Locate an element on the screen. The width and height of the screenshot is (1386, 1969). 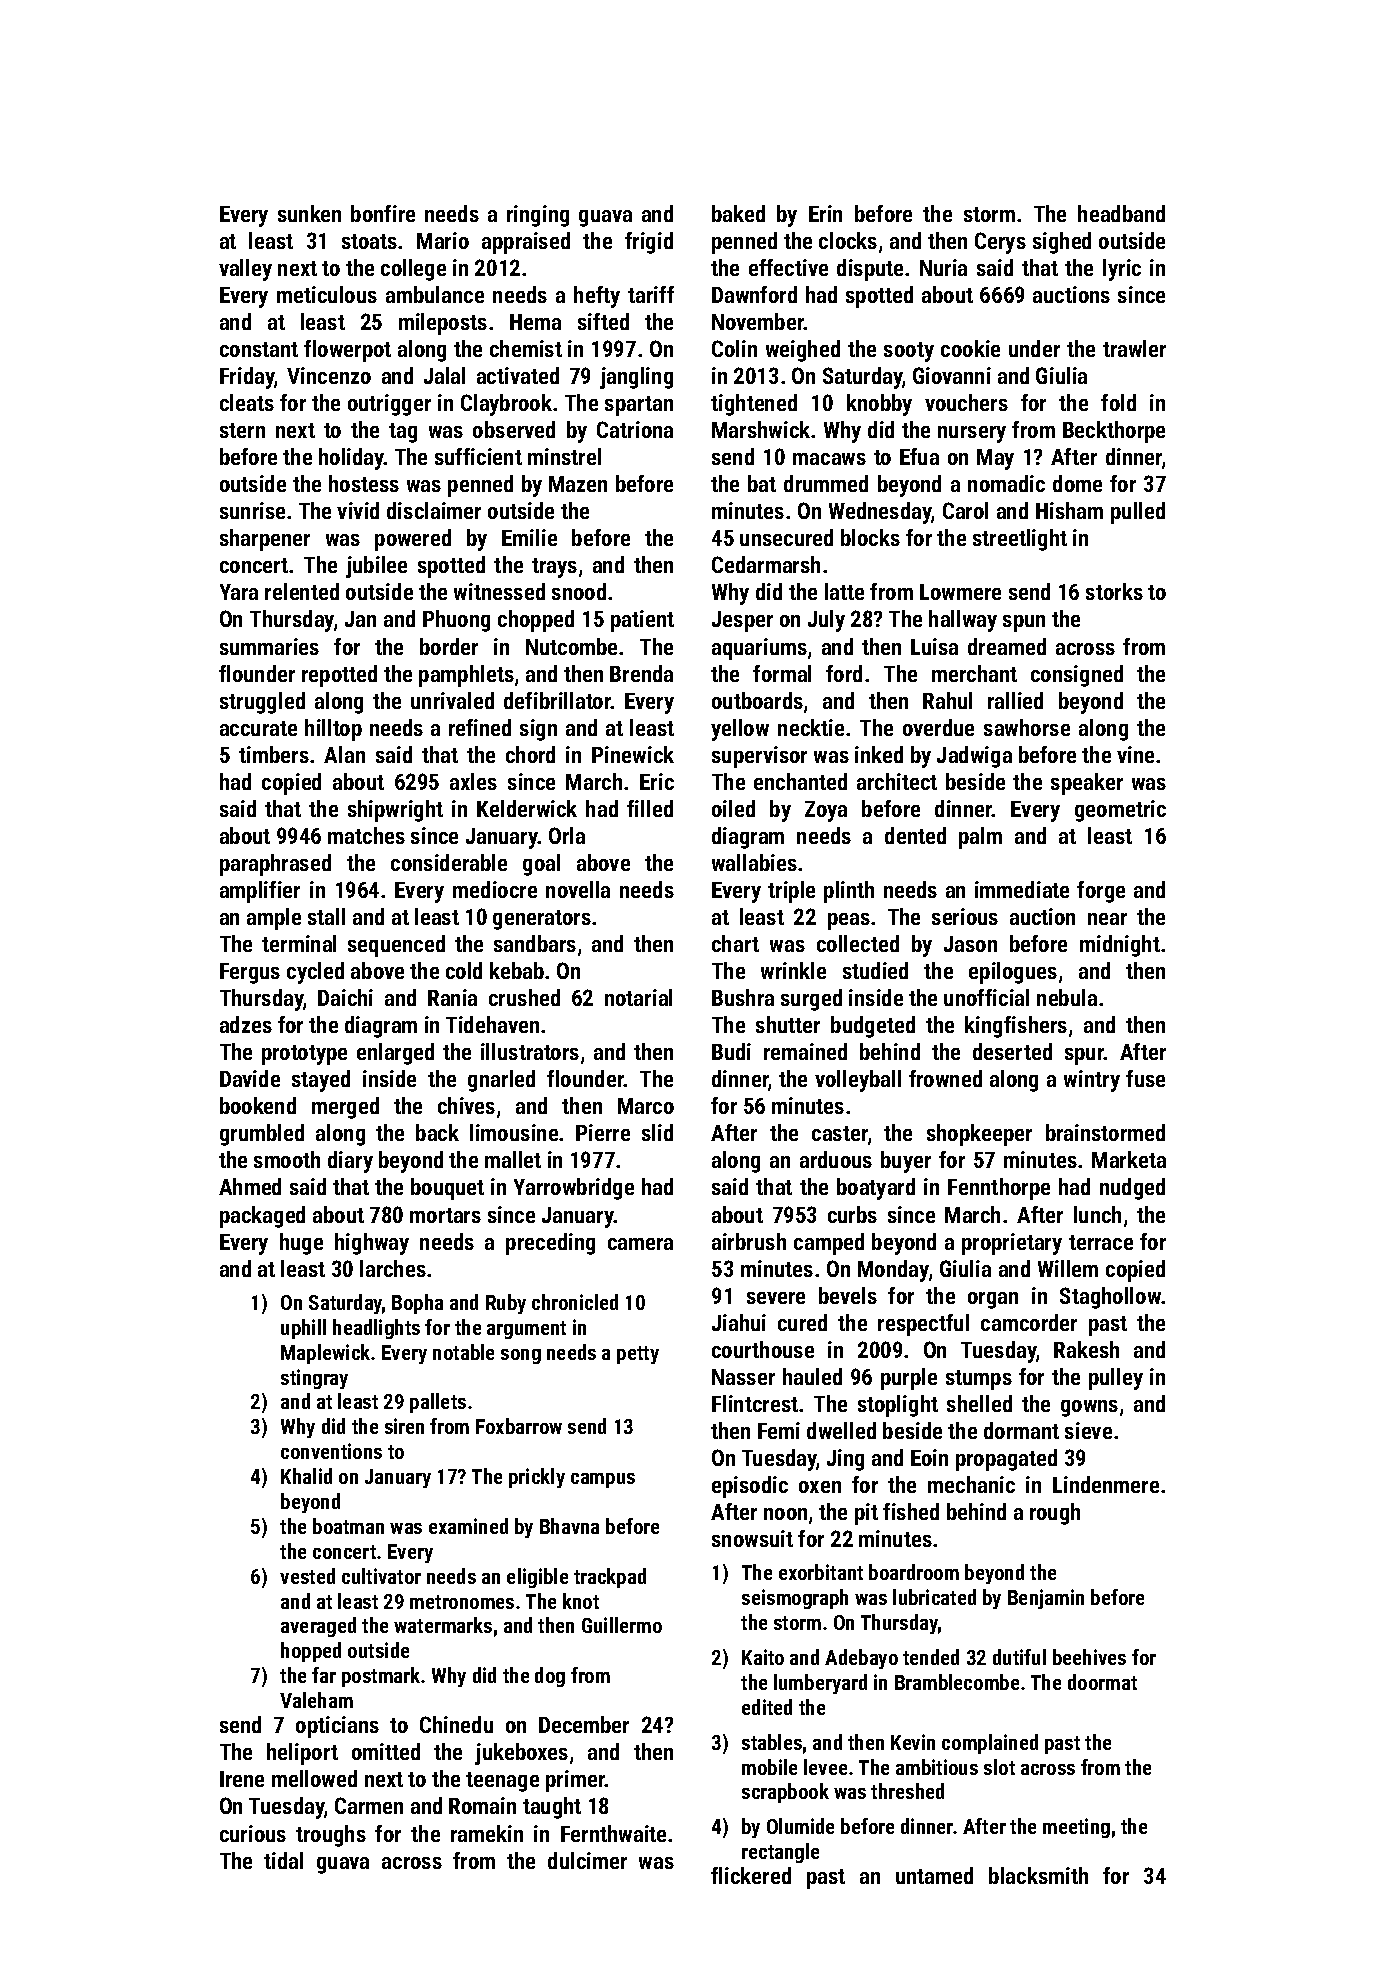
untamed is located at coordinates (934, 1875).
